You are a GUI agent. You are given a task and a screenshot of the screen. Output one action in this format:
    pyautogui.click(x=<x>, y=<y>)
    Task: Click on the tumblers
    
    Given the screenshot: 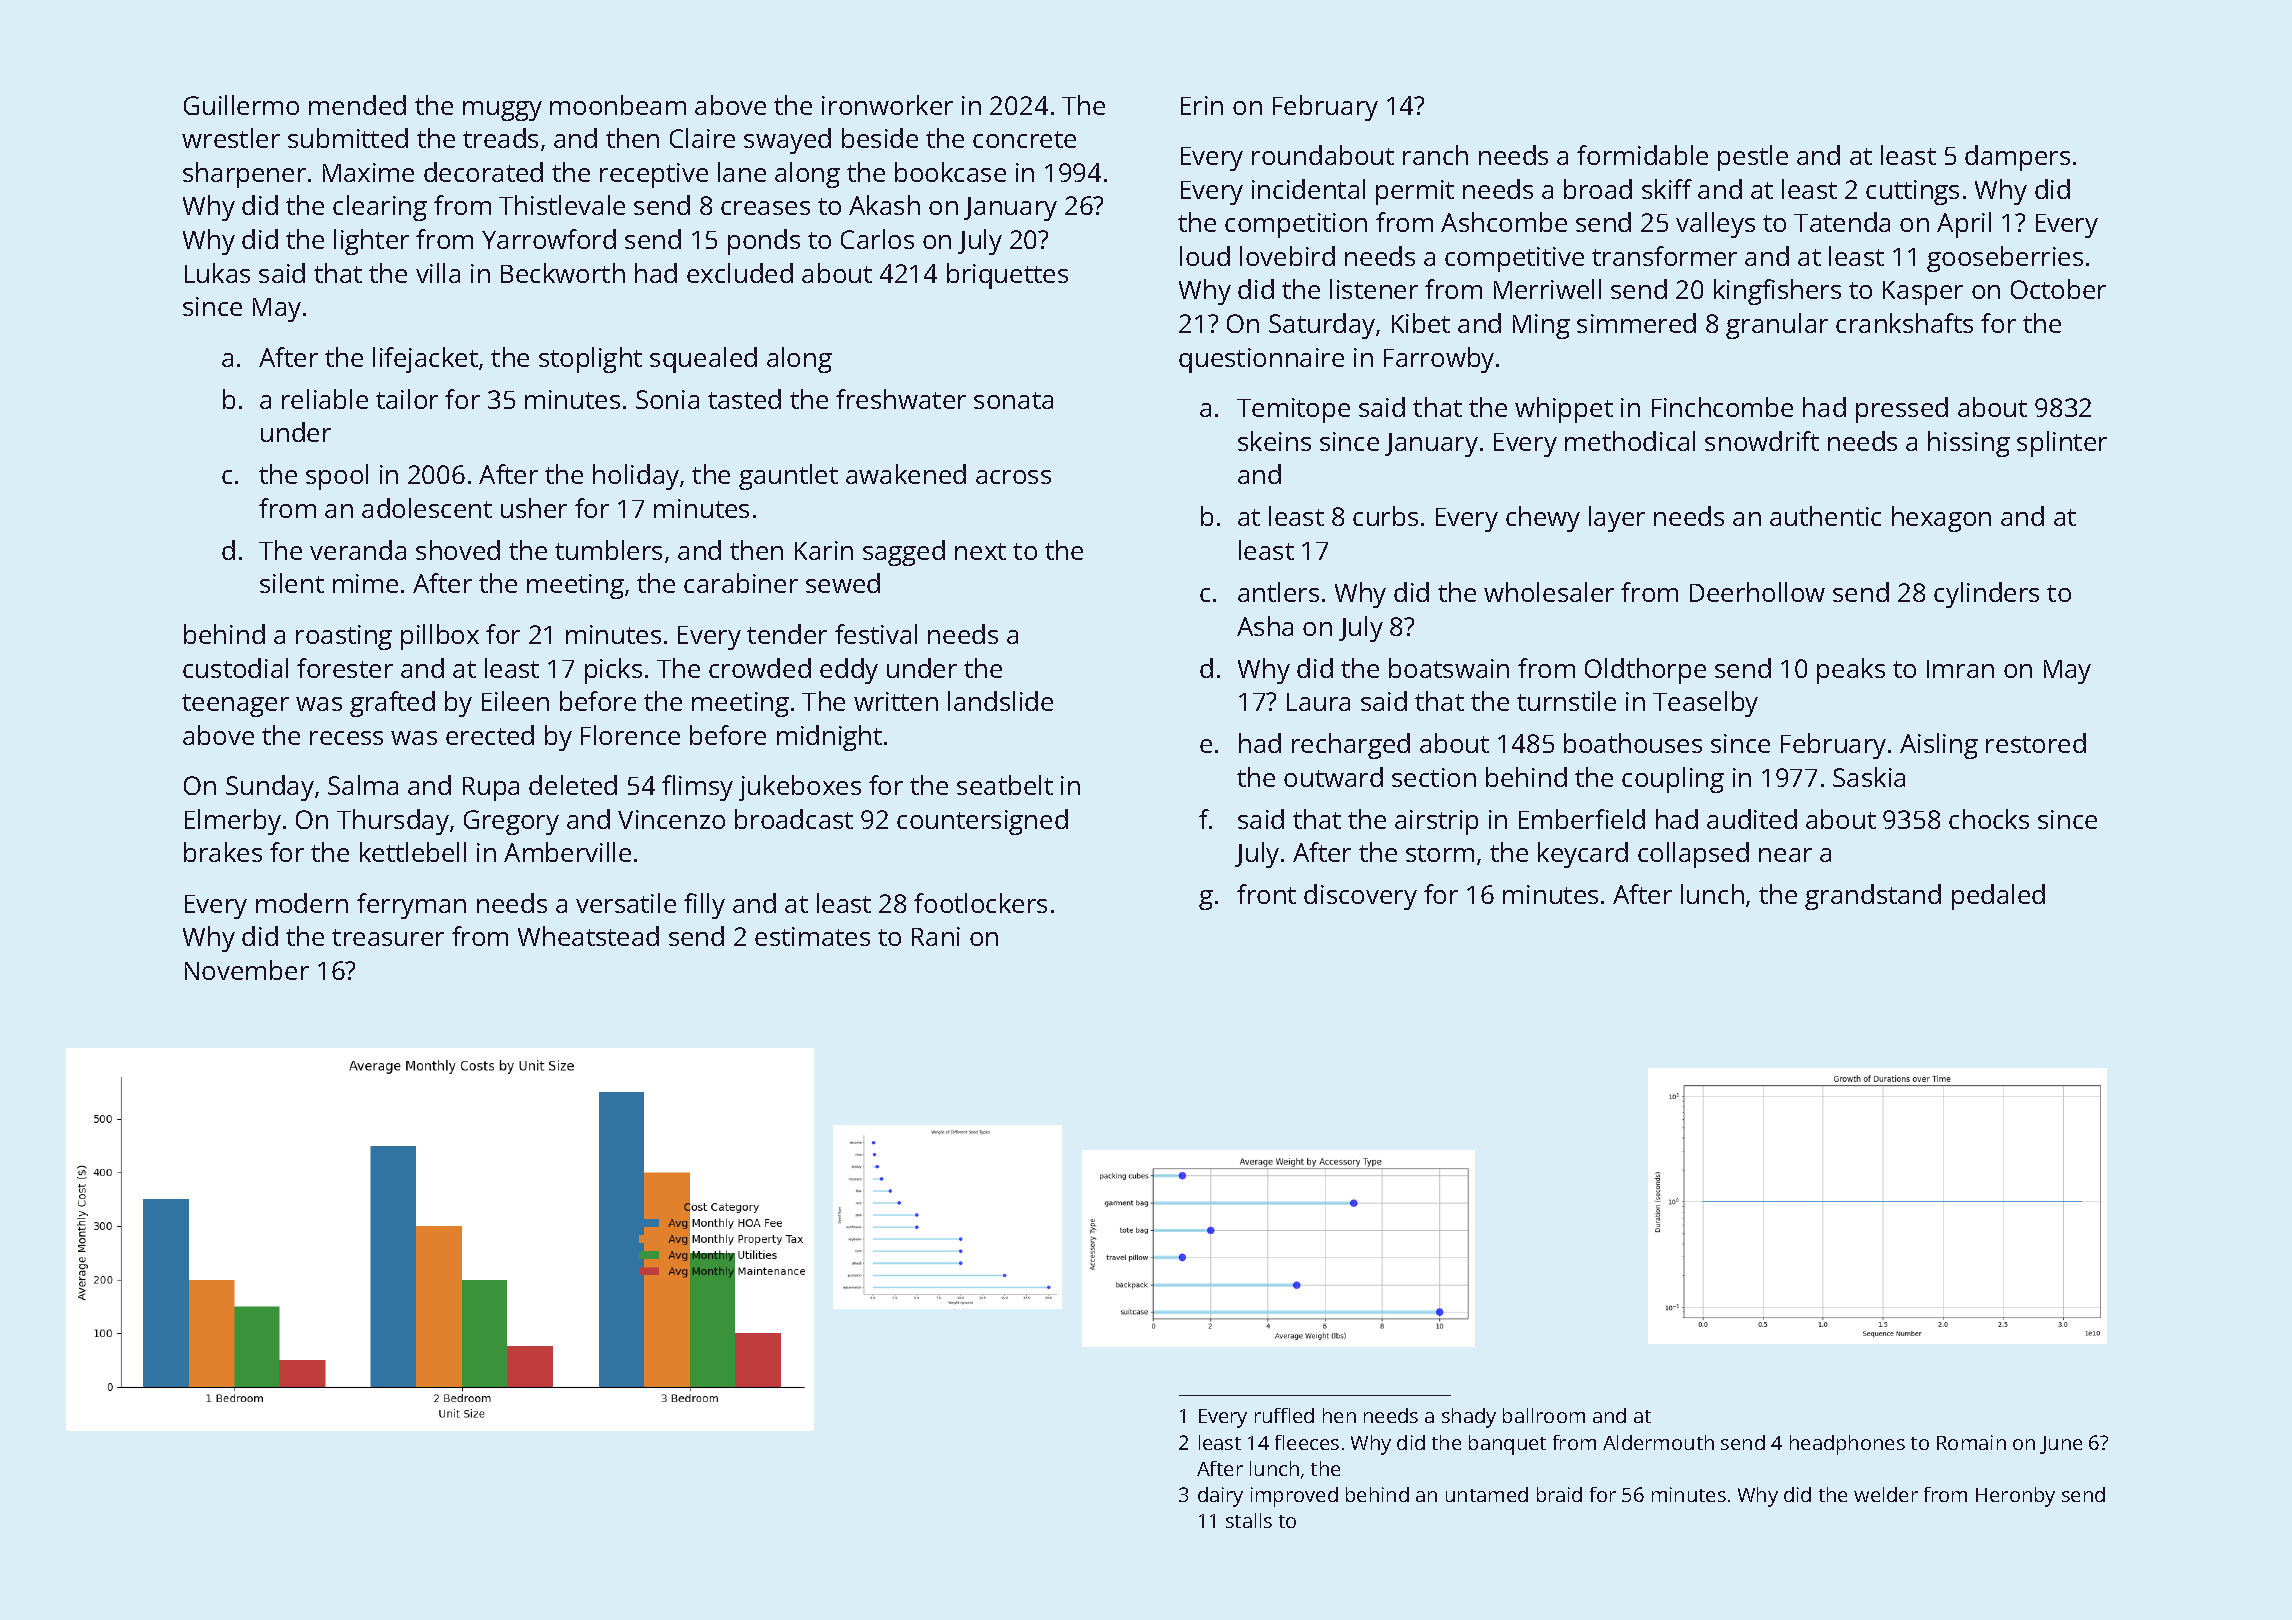 What is the action you would take?
    pyautogui.click(x=608, y=550)
